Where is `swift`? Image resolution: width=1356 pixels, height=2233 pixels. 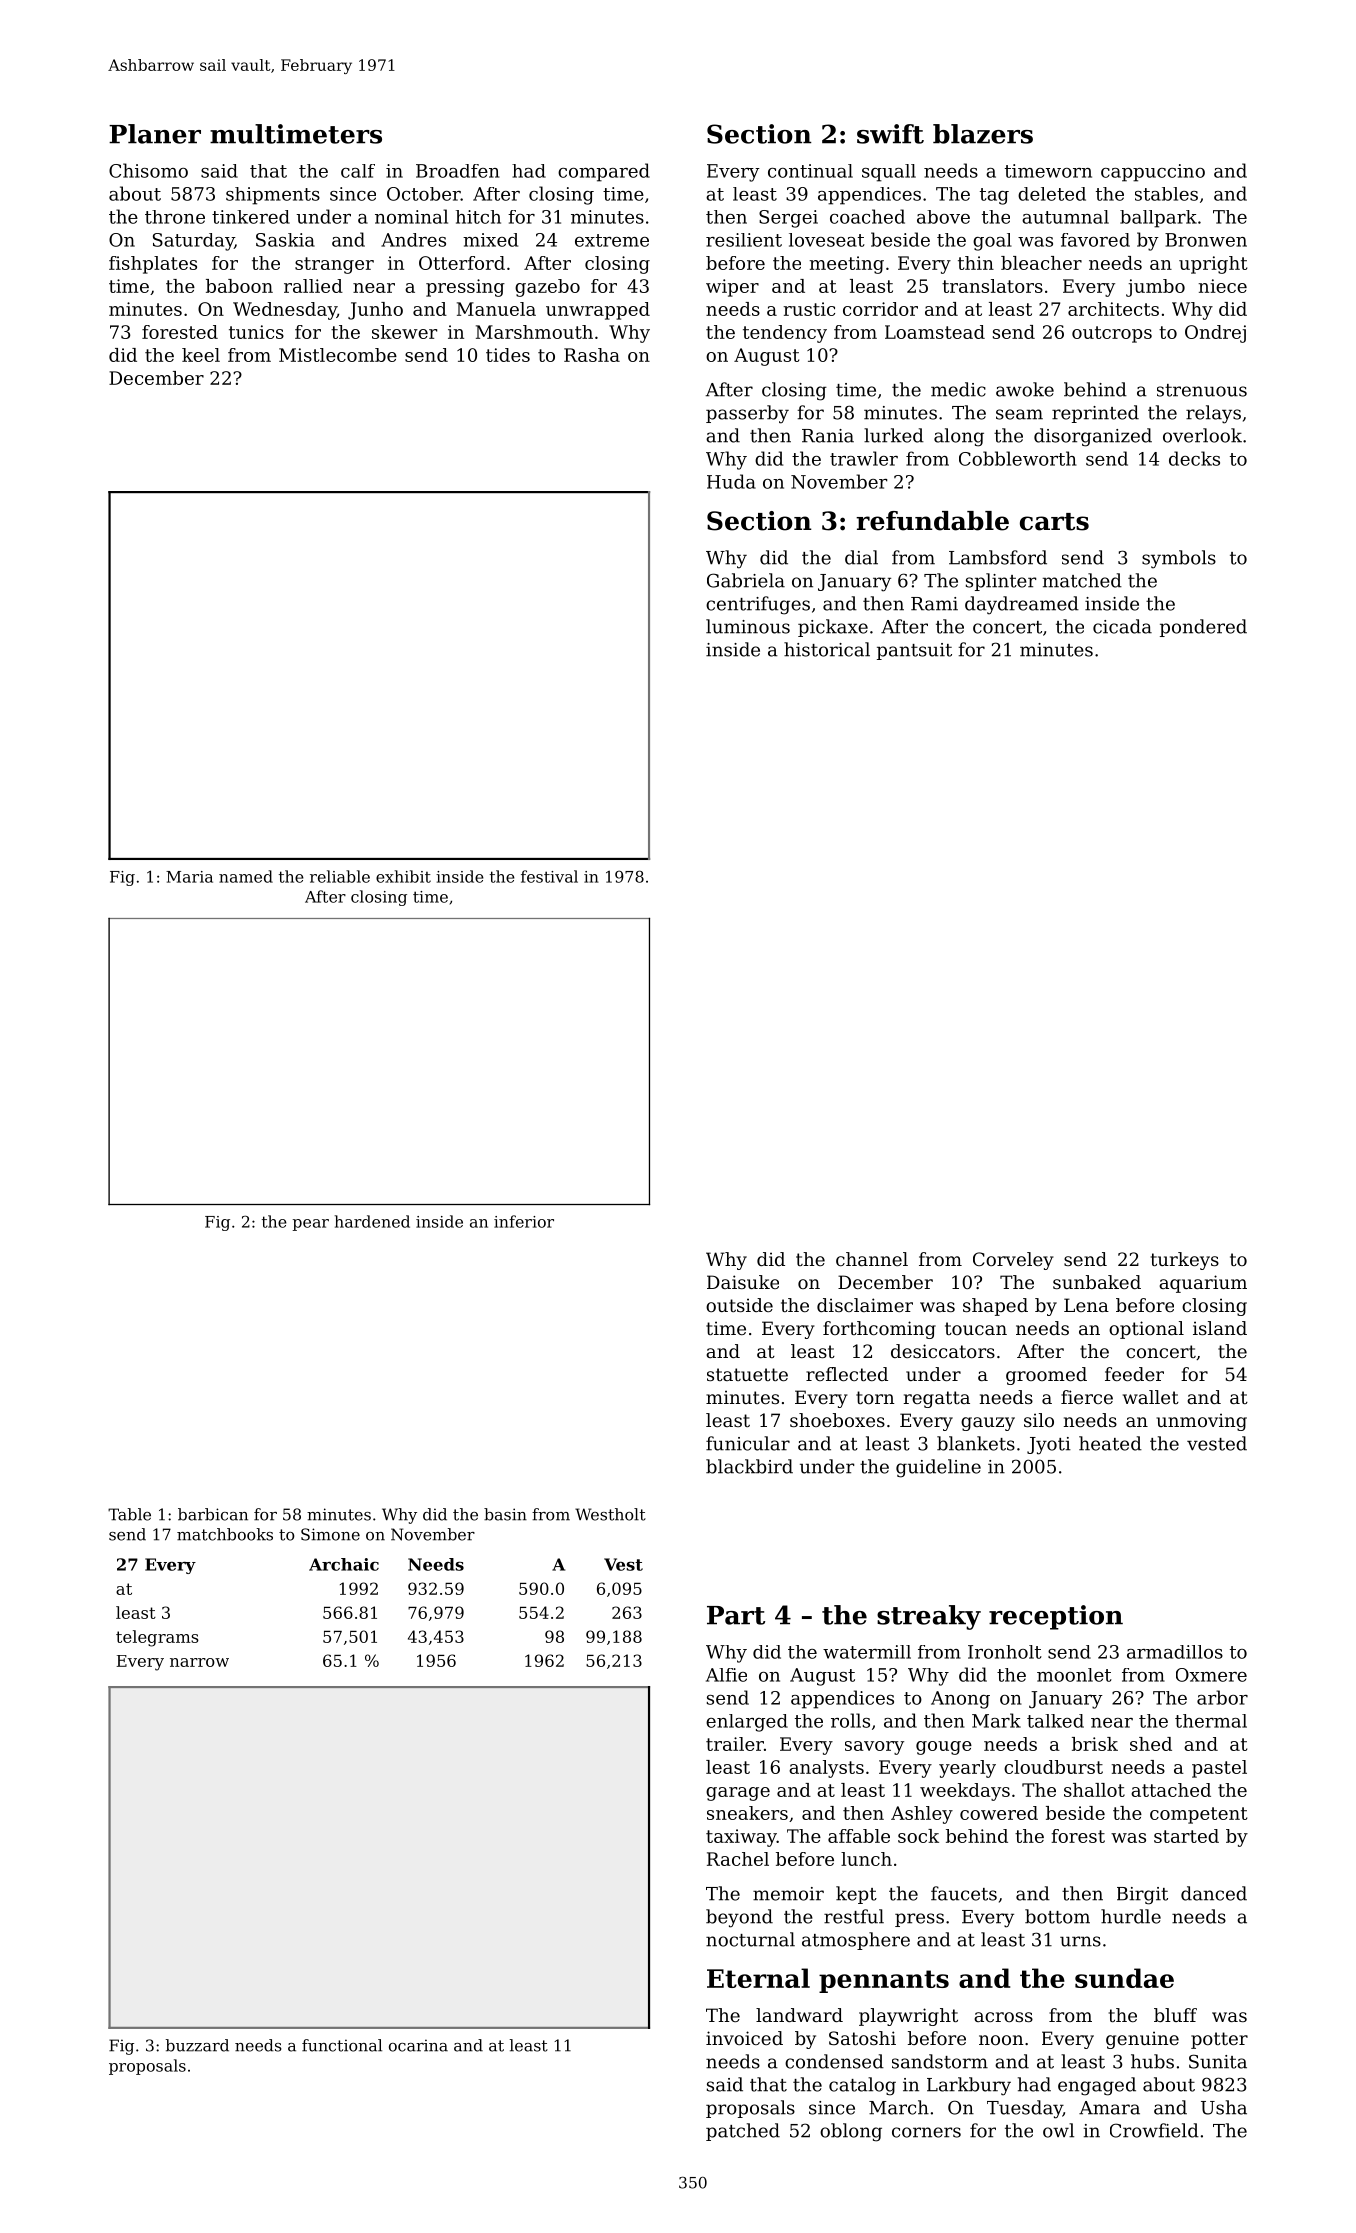
swift is located at coordinates (890, 134).
